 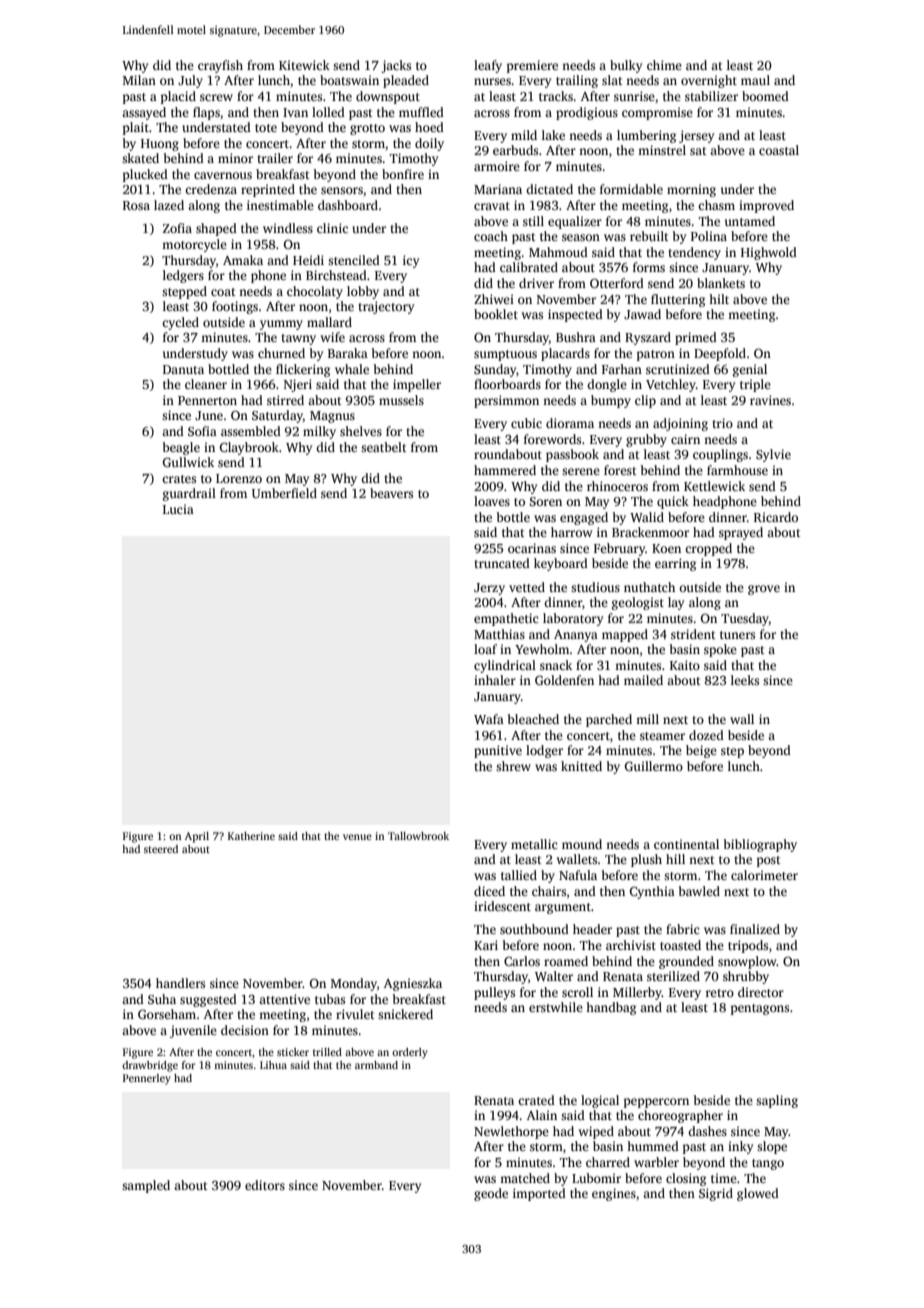 What do you see at coordinates (772, 1147) in the image?
I see `slope` at bounding box center [772, 1147].
